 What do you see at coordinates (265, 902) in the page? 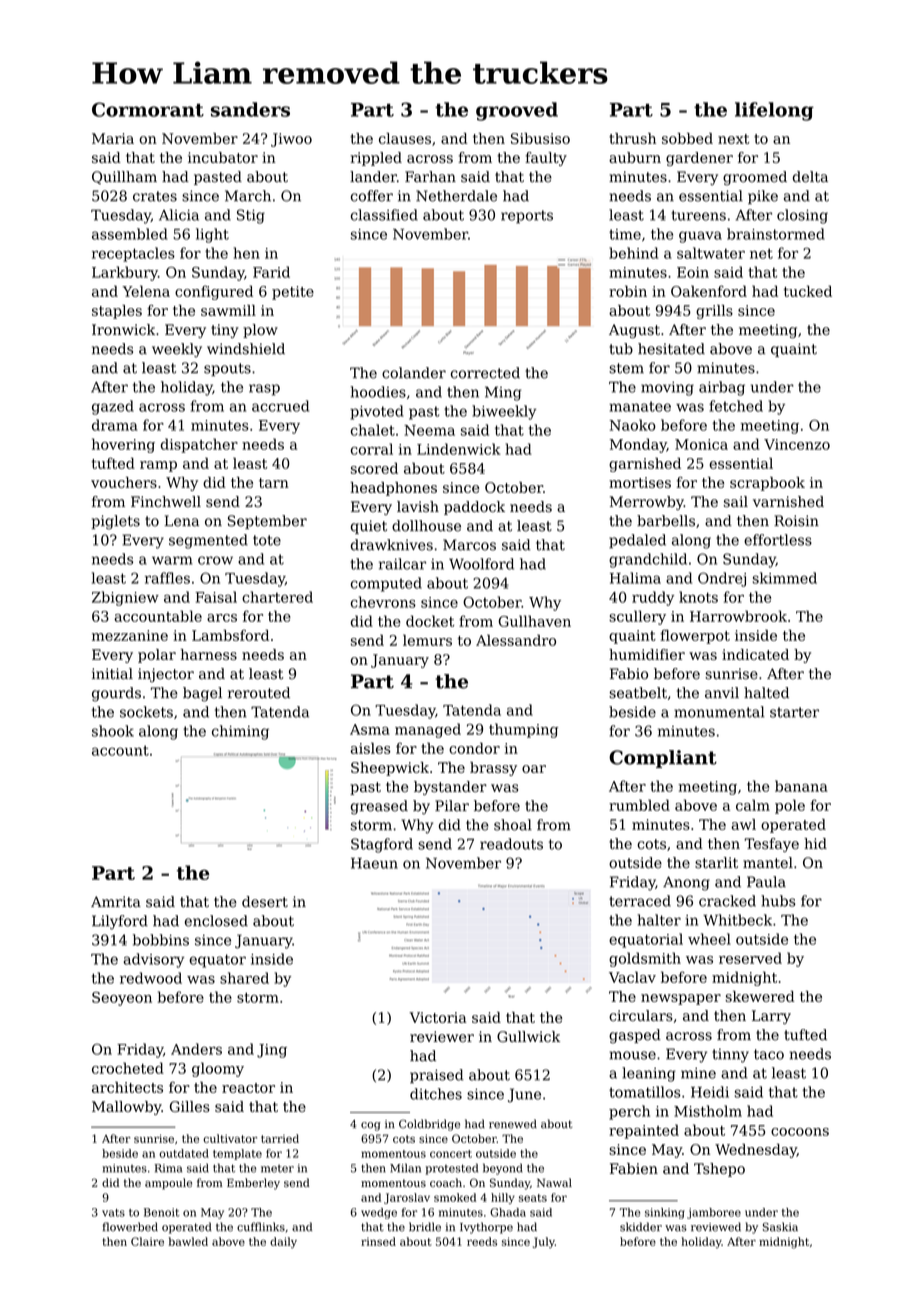
I see `desert` at bounding box center [265, 902].
